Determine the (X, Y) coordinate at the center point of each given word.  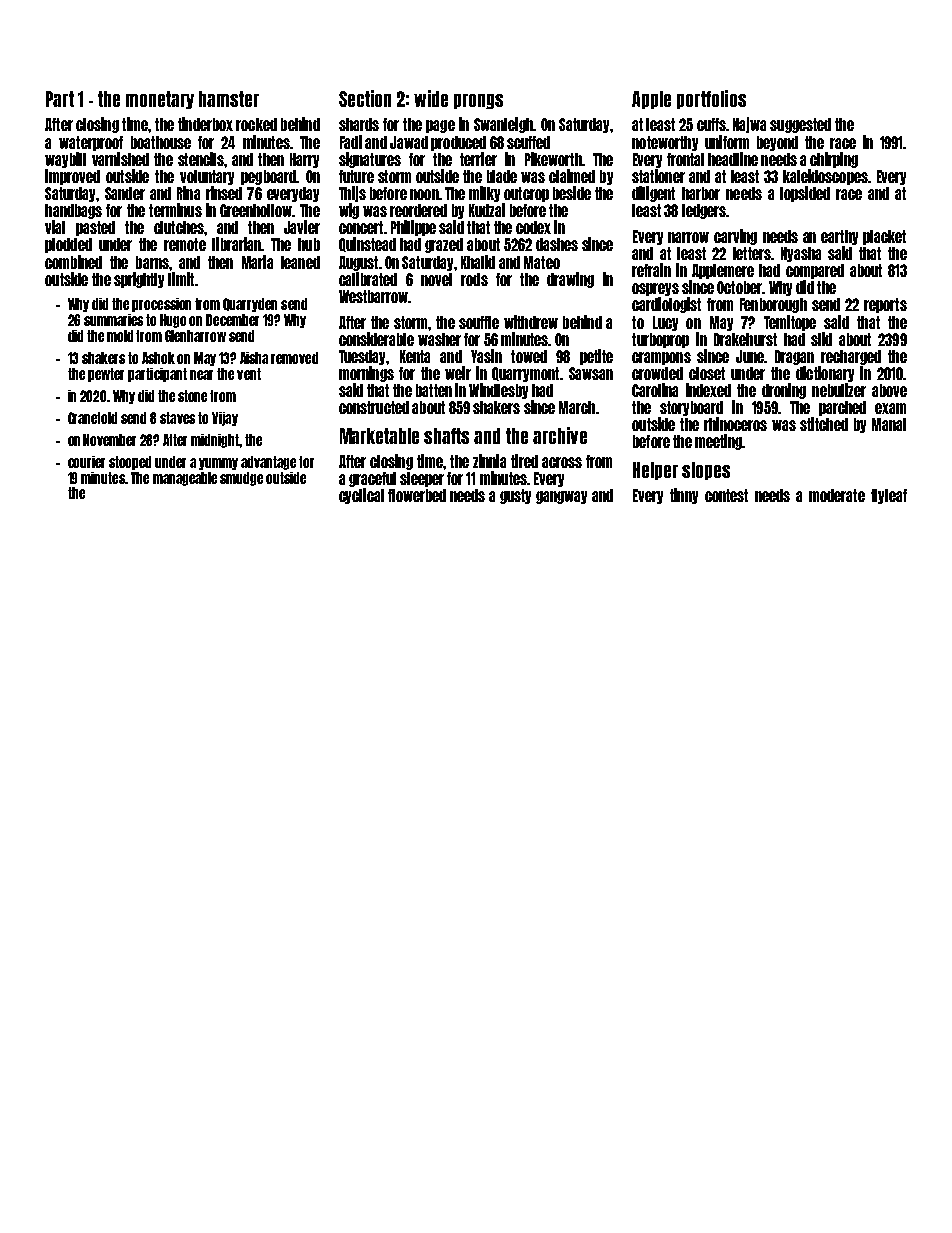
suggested (800, 125)
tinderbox (205, 124)
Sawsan (591, 373)
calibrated (368, 279)
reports (885, 305)
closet (707, 373)
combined (73, 262)
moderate (837, 495)
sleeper (422, 479)
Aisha (254, 358)
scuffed (528, 142)
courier (86, 462)
